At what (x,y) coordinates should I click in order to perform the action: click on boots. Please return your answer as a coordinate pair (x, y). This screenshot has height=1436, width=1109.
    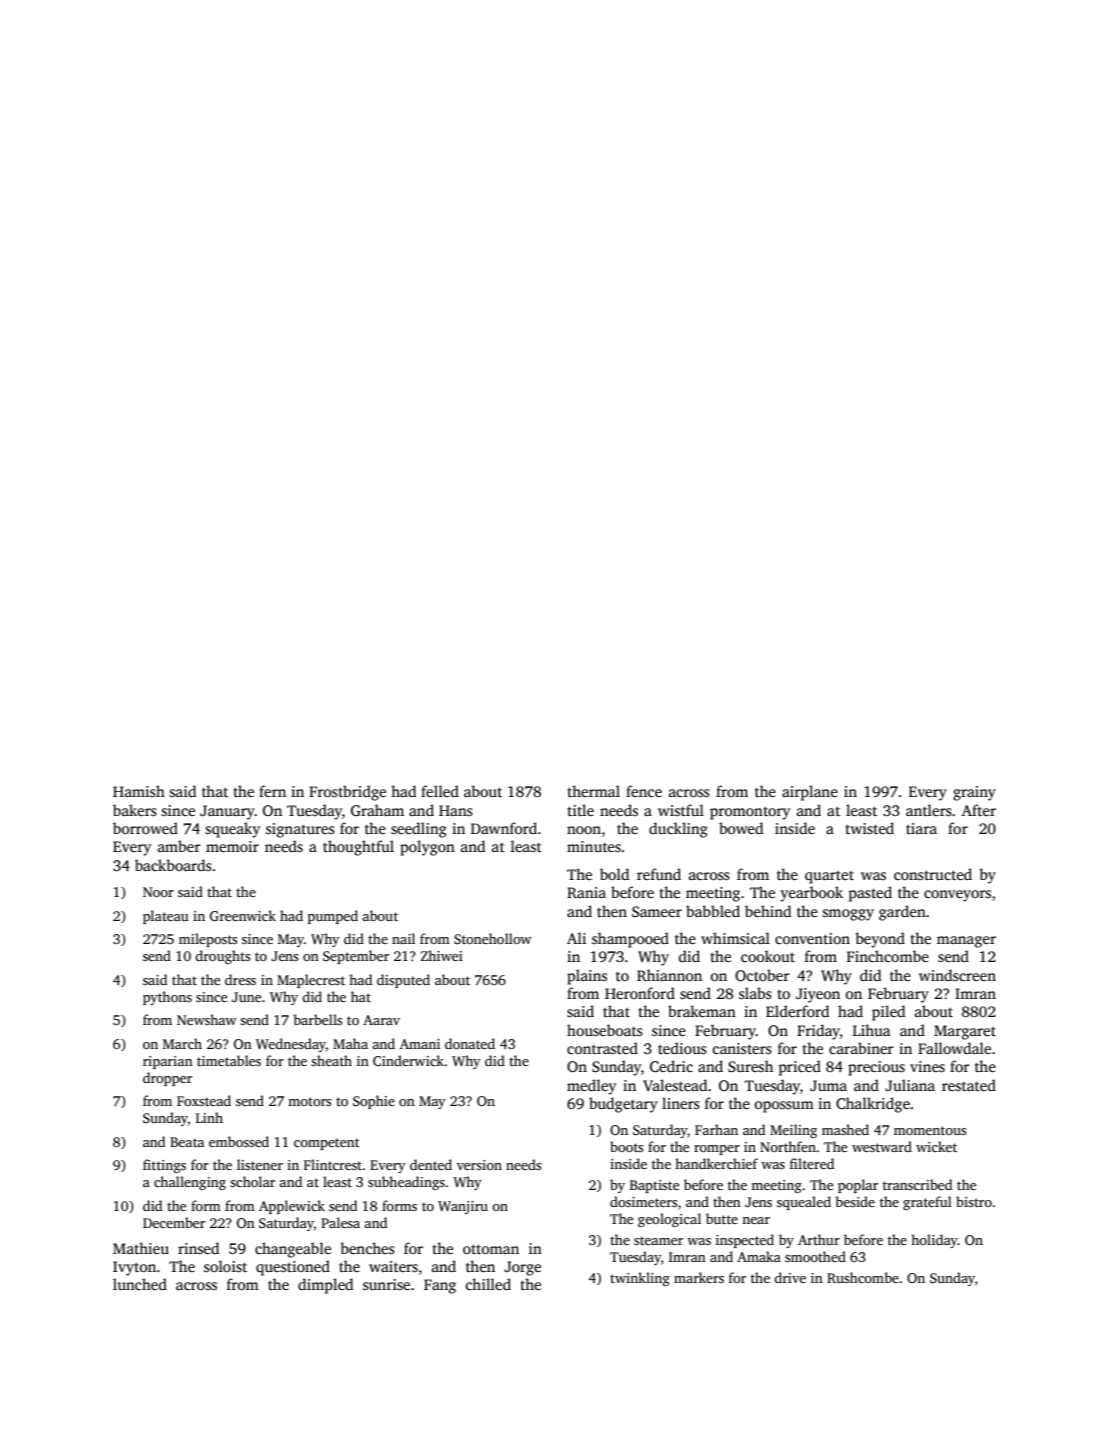
    Looking at the image, I should click on (626, 1146).
